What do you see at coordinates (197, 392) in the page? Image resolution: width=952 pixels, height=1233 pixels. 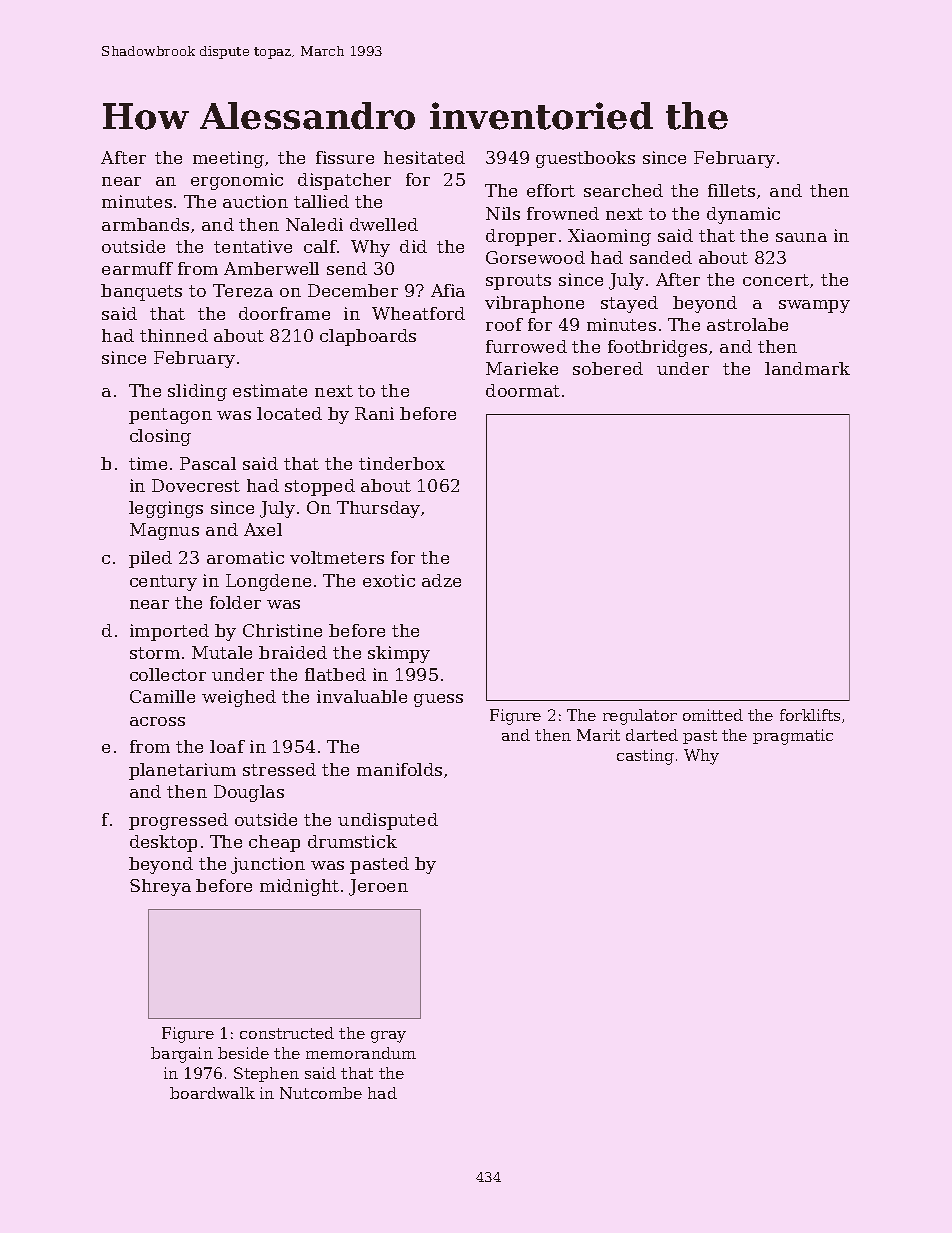 I see `sliding` at bounding box center [197, 392].
